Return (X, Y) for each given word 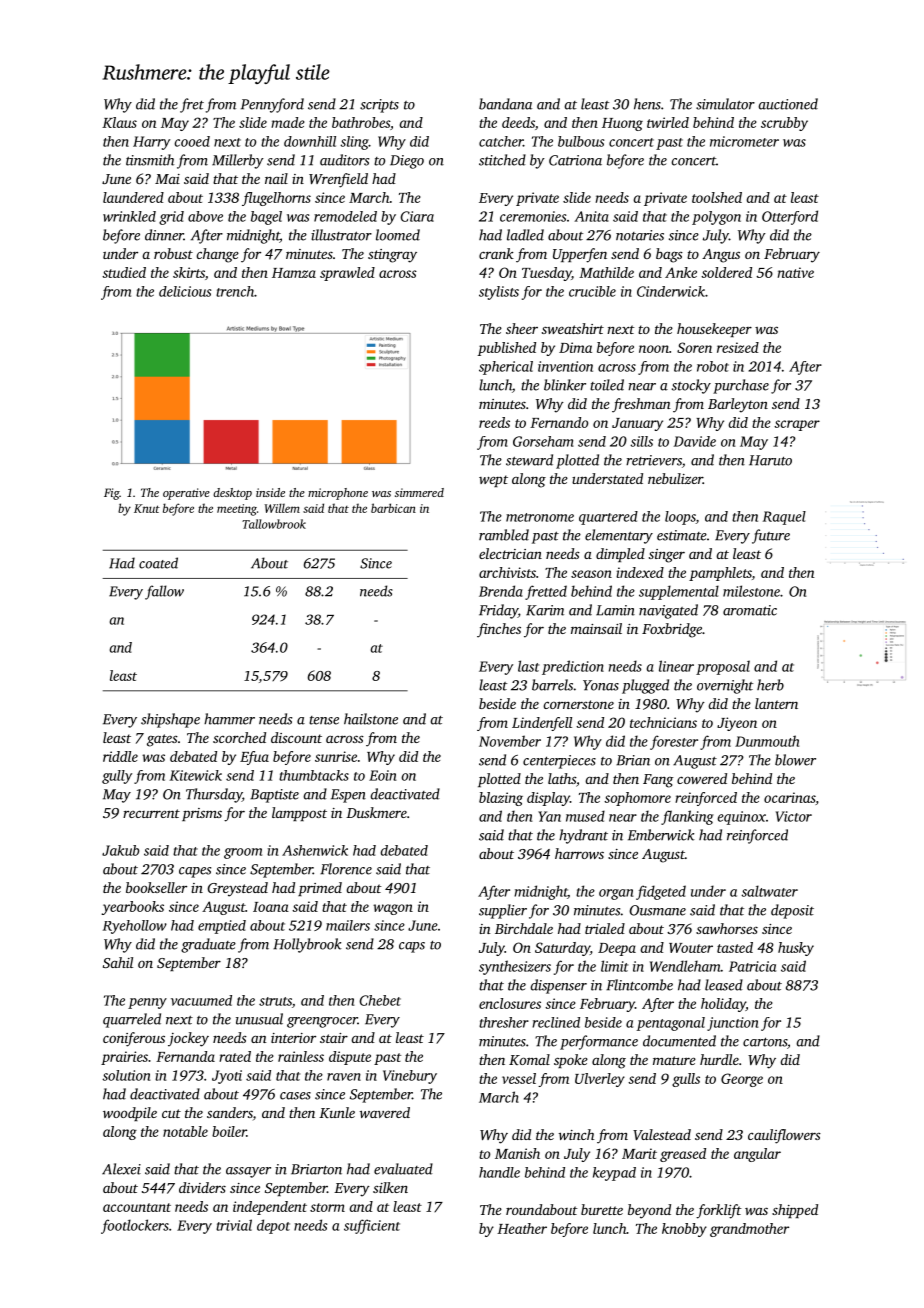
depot (273, 1226)
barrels (552, 685)
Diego (407, 162)
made (288, 122)
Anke (681, 272)
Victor (794, 816)
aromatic (750, 610)
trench (235, 291)
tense (324, 720)
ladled (525, 235)
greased (683, 1155)
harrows (579, 853)
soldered (726, 272)
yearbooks (132, 908)
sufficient (372, 1226)
